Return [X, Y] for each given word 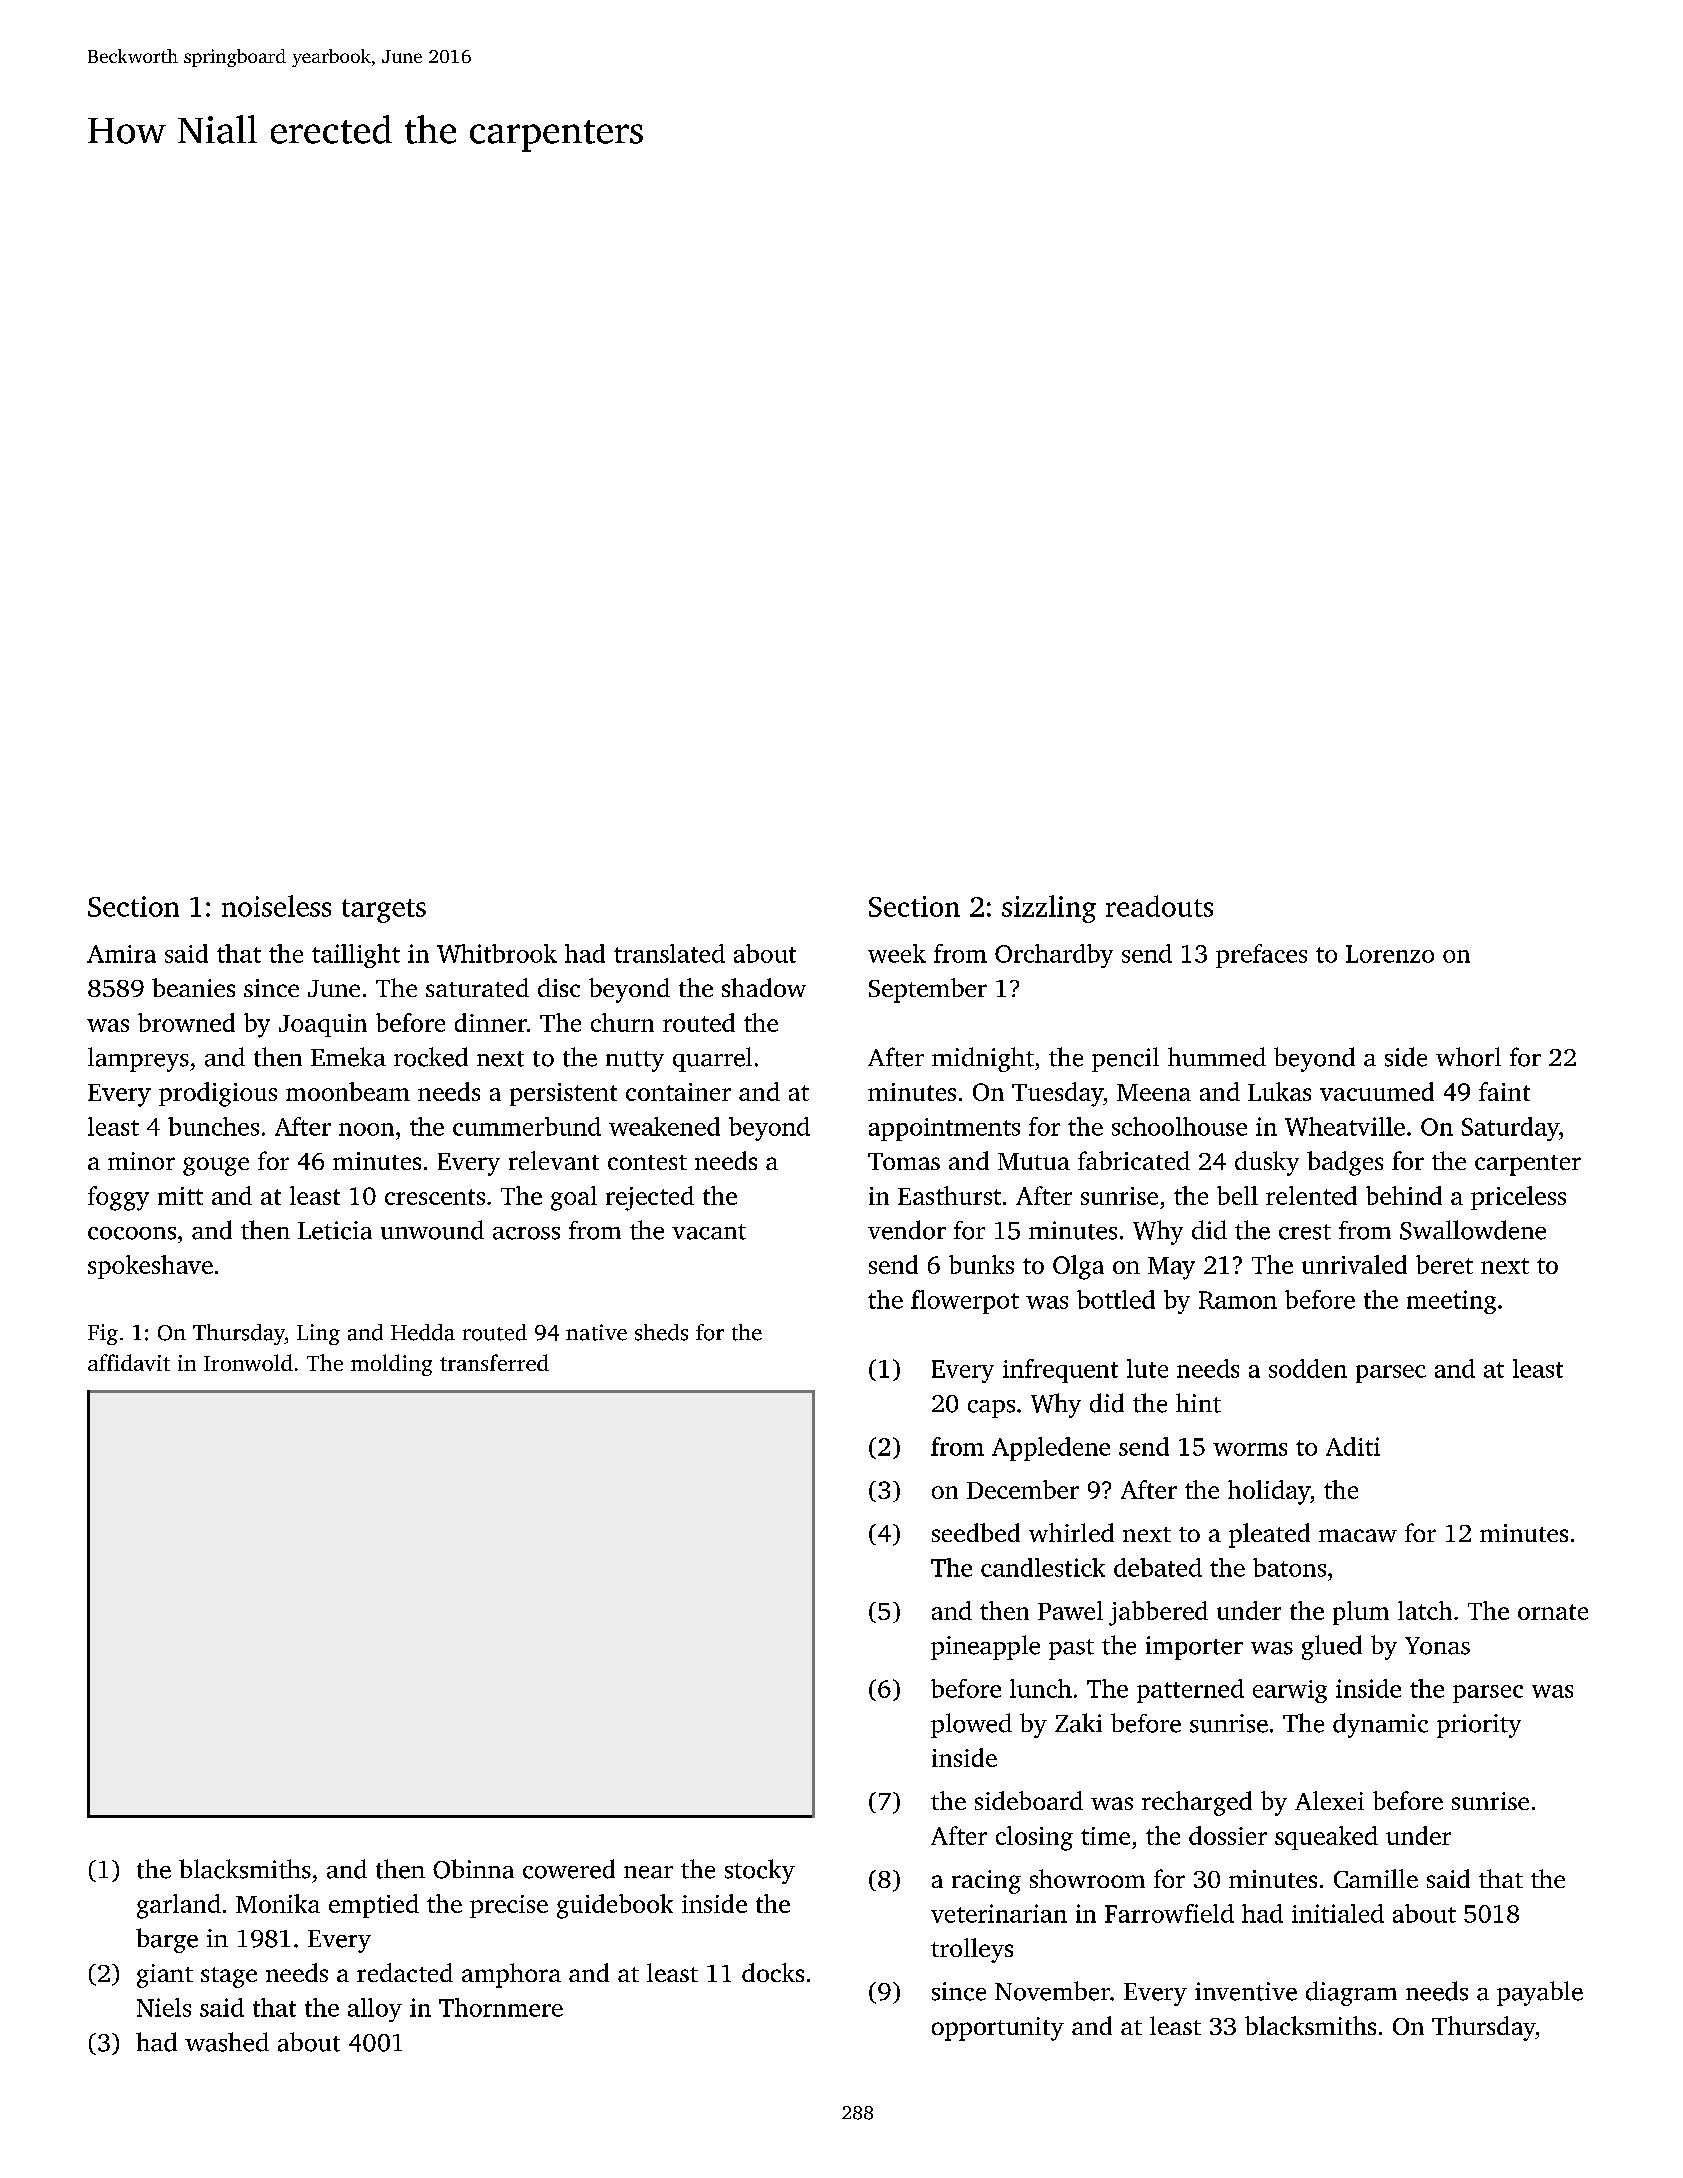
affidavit [129, 1362]
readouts [1159, 906]
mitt [180, 1196]
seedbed [976, 1532]
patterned [1190, 1691]
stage [229, 1977]
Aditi [1353, 1446]
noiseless [276, 906]
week [897, 953]
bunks [981, 1264]
